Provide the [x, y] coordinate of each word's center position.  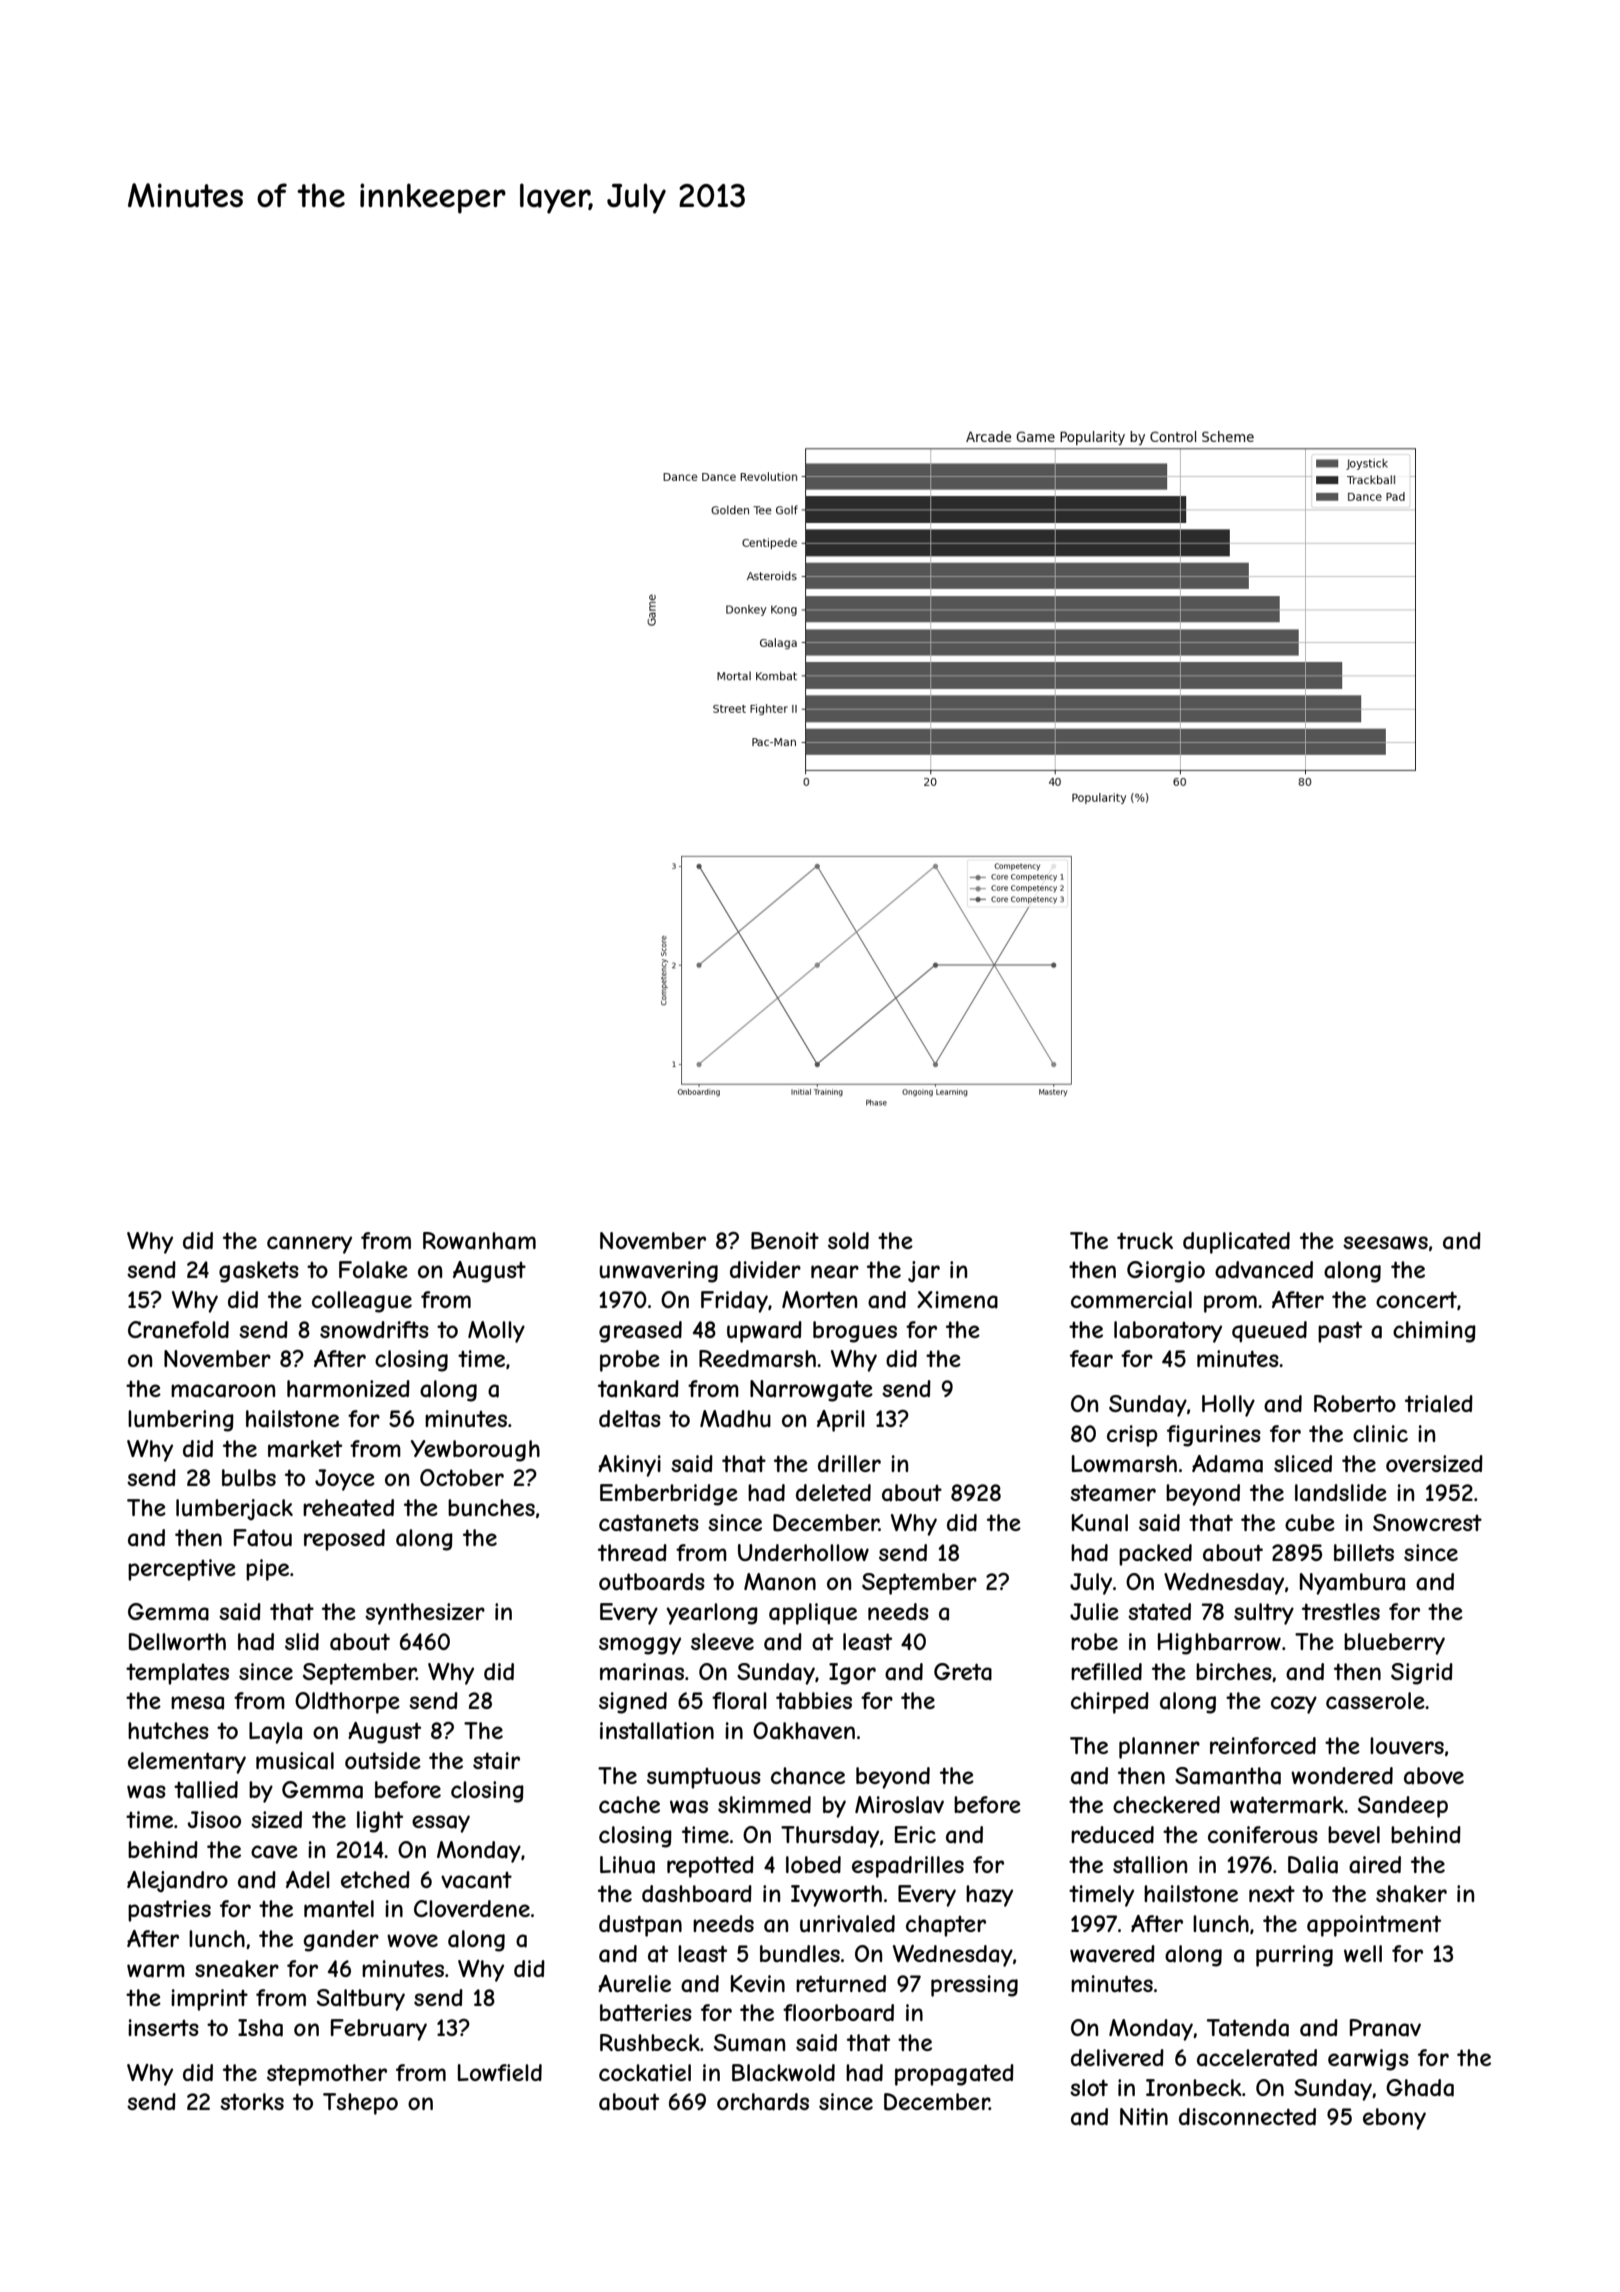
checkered [1166, 1804]
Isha [260, 2028]
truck [1145, 1240]
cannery [309, 1245]
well [1363, 1953]
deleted [833, 1492]
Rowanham [479, 1241]
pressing [974, 1986]
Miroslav [899, 1805]
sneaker [237, 1969]
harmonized [348, 1389]
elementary [187, 1763]
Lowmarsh [1124, 1464]
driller [849, 1463]
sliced [1303, 1463]
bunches [491, 1507]
